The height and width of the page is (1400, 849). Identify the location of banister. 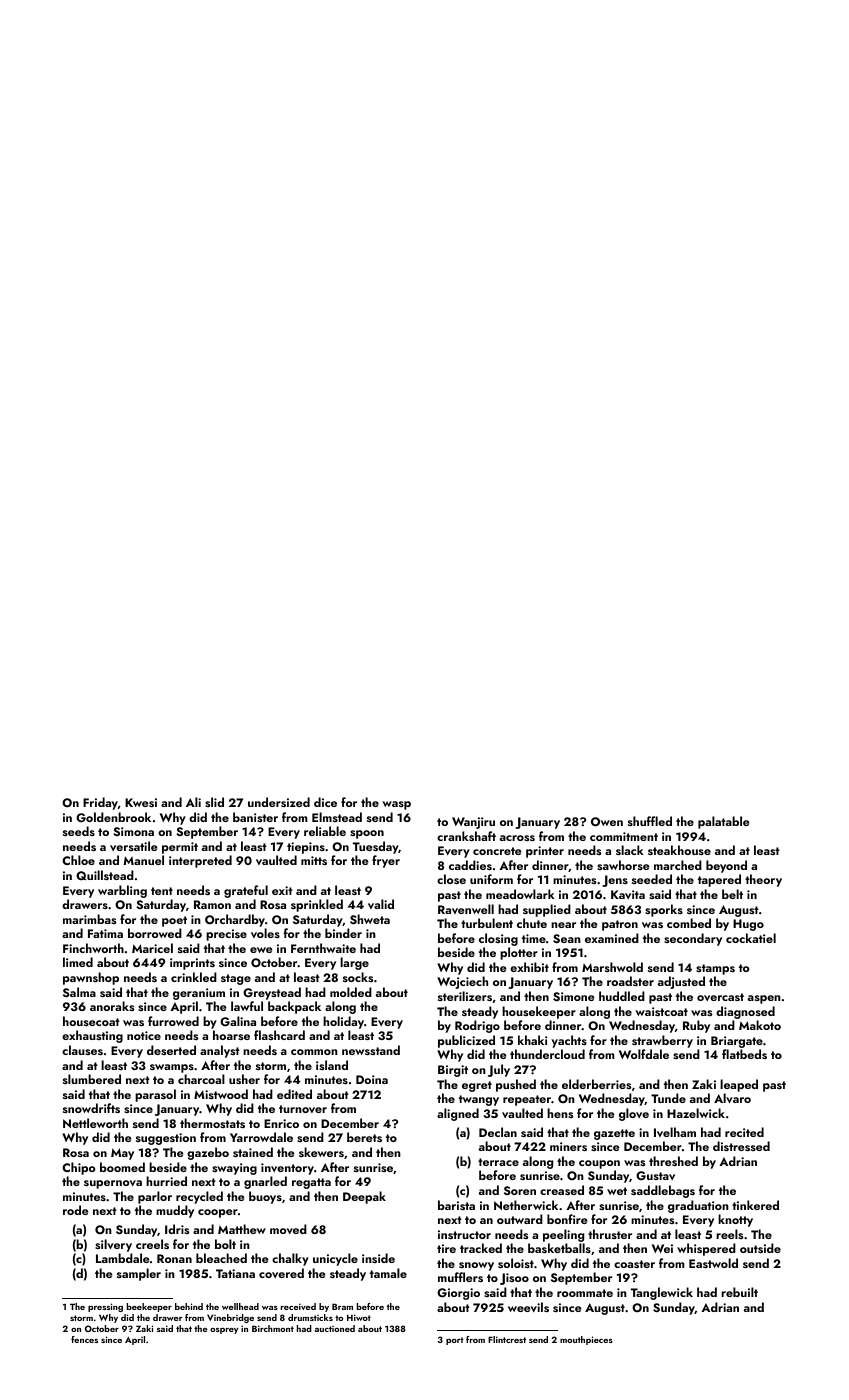
(255, 817).
